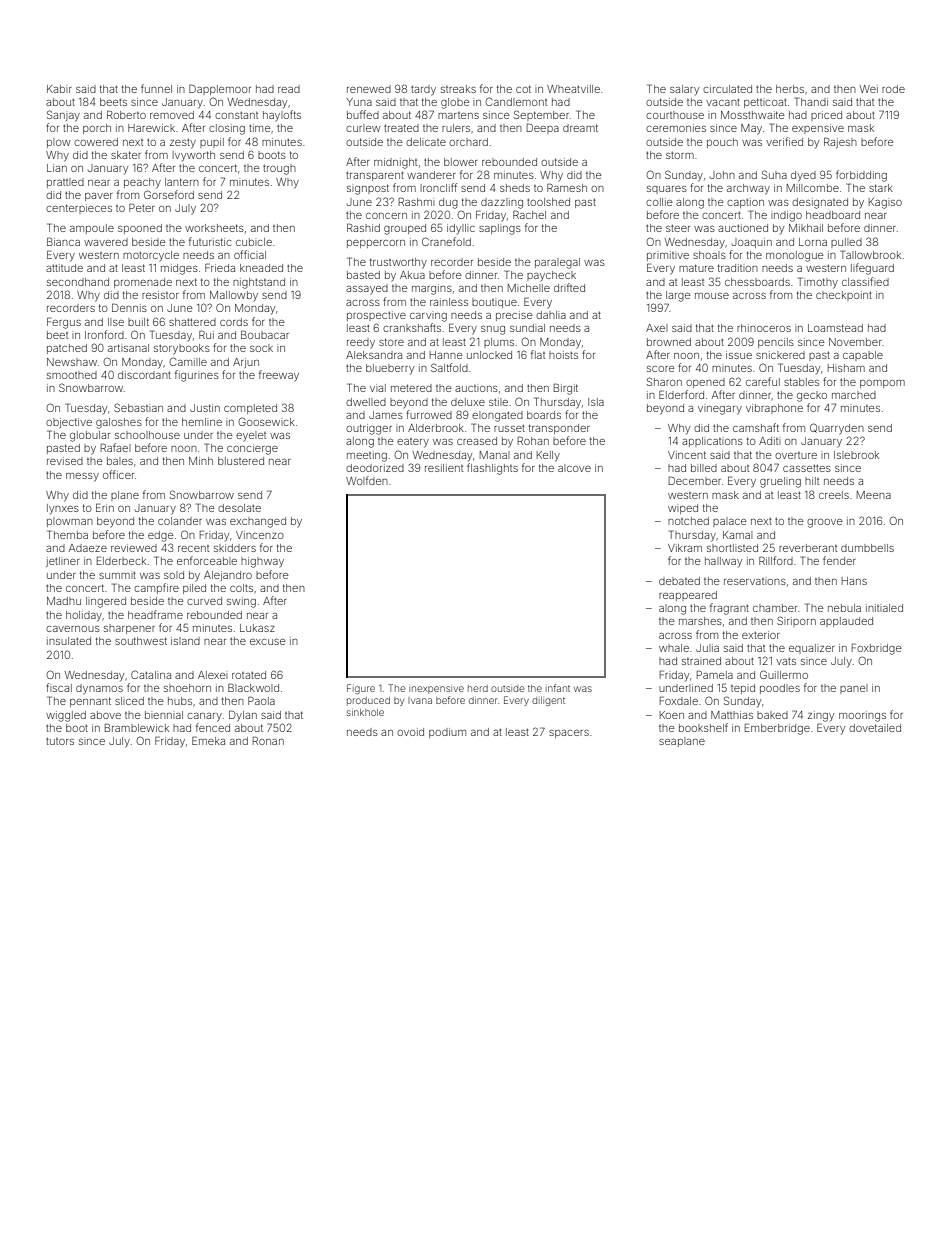 The image size is (952, 1233). What do you see at coordinates (688, 596) in the page?
I see `reappeared` at bounding box center [688, 596].
